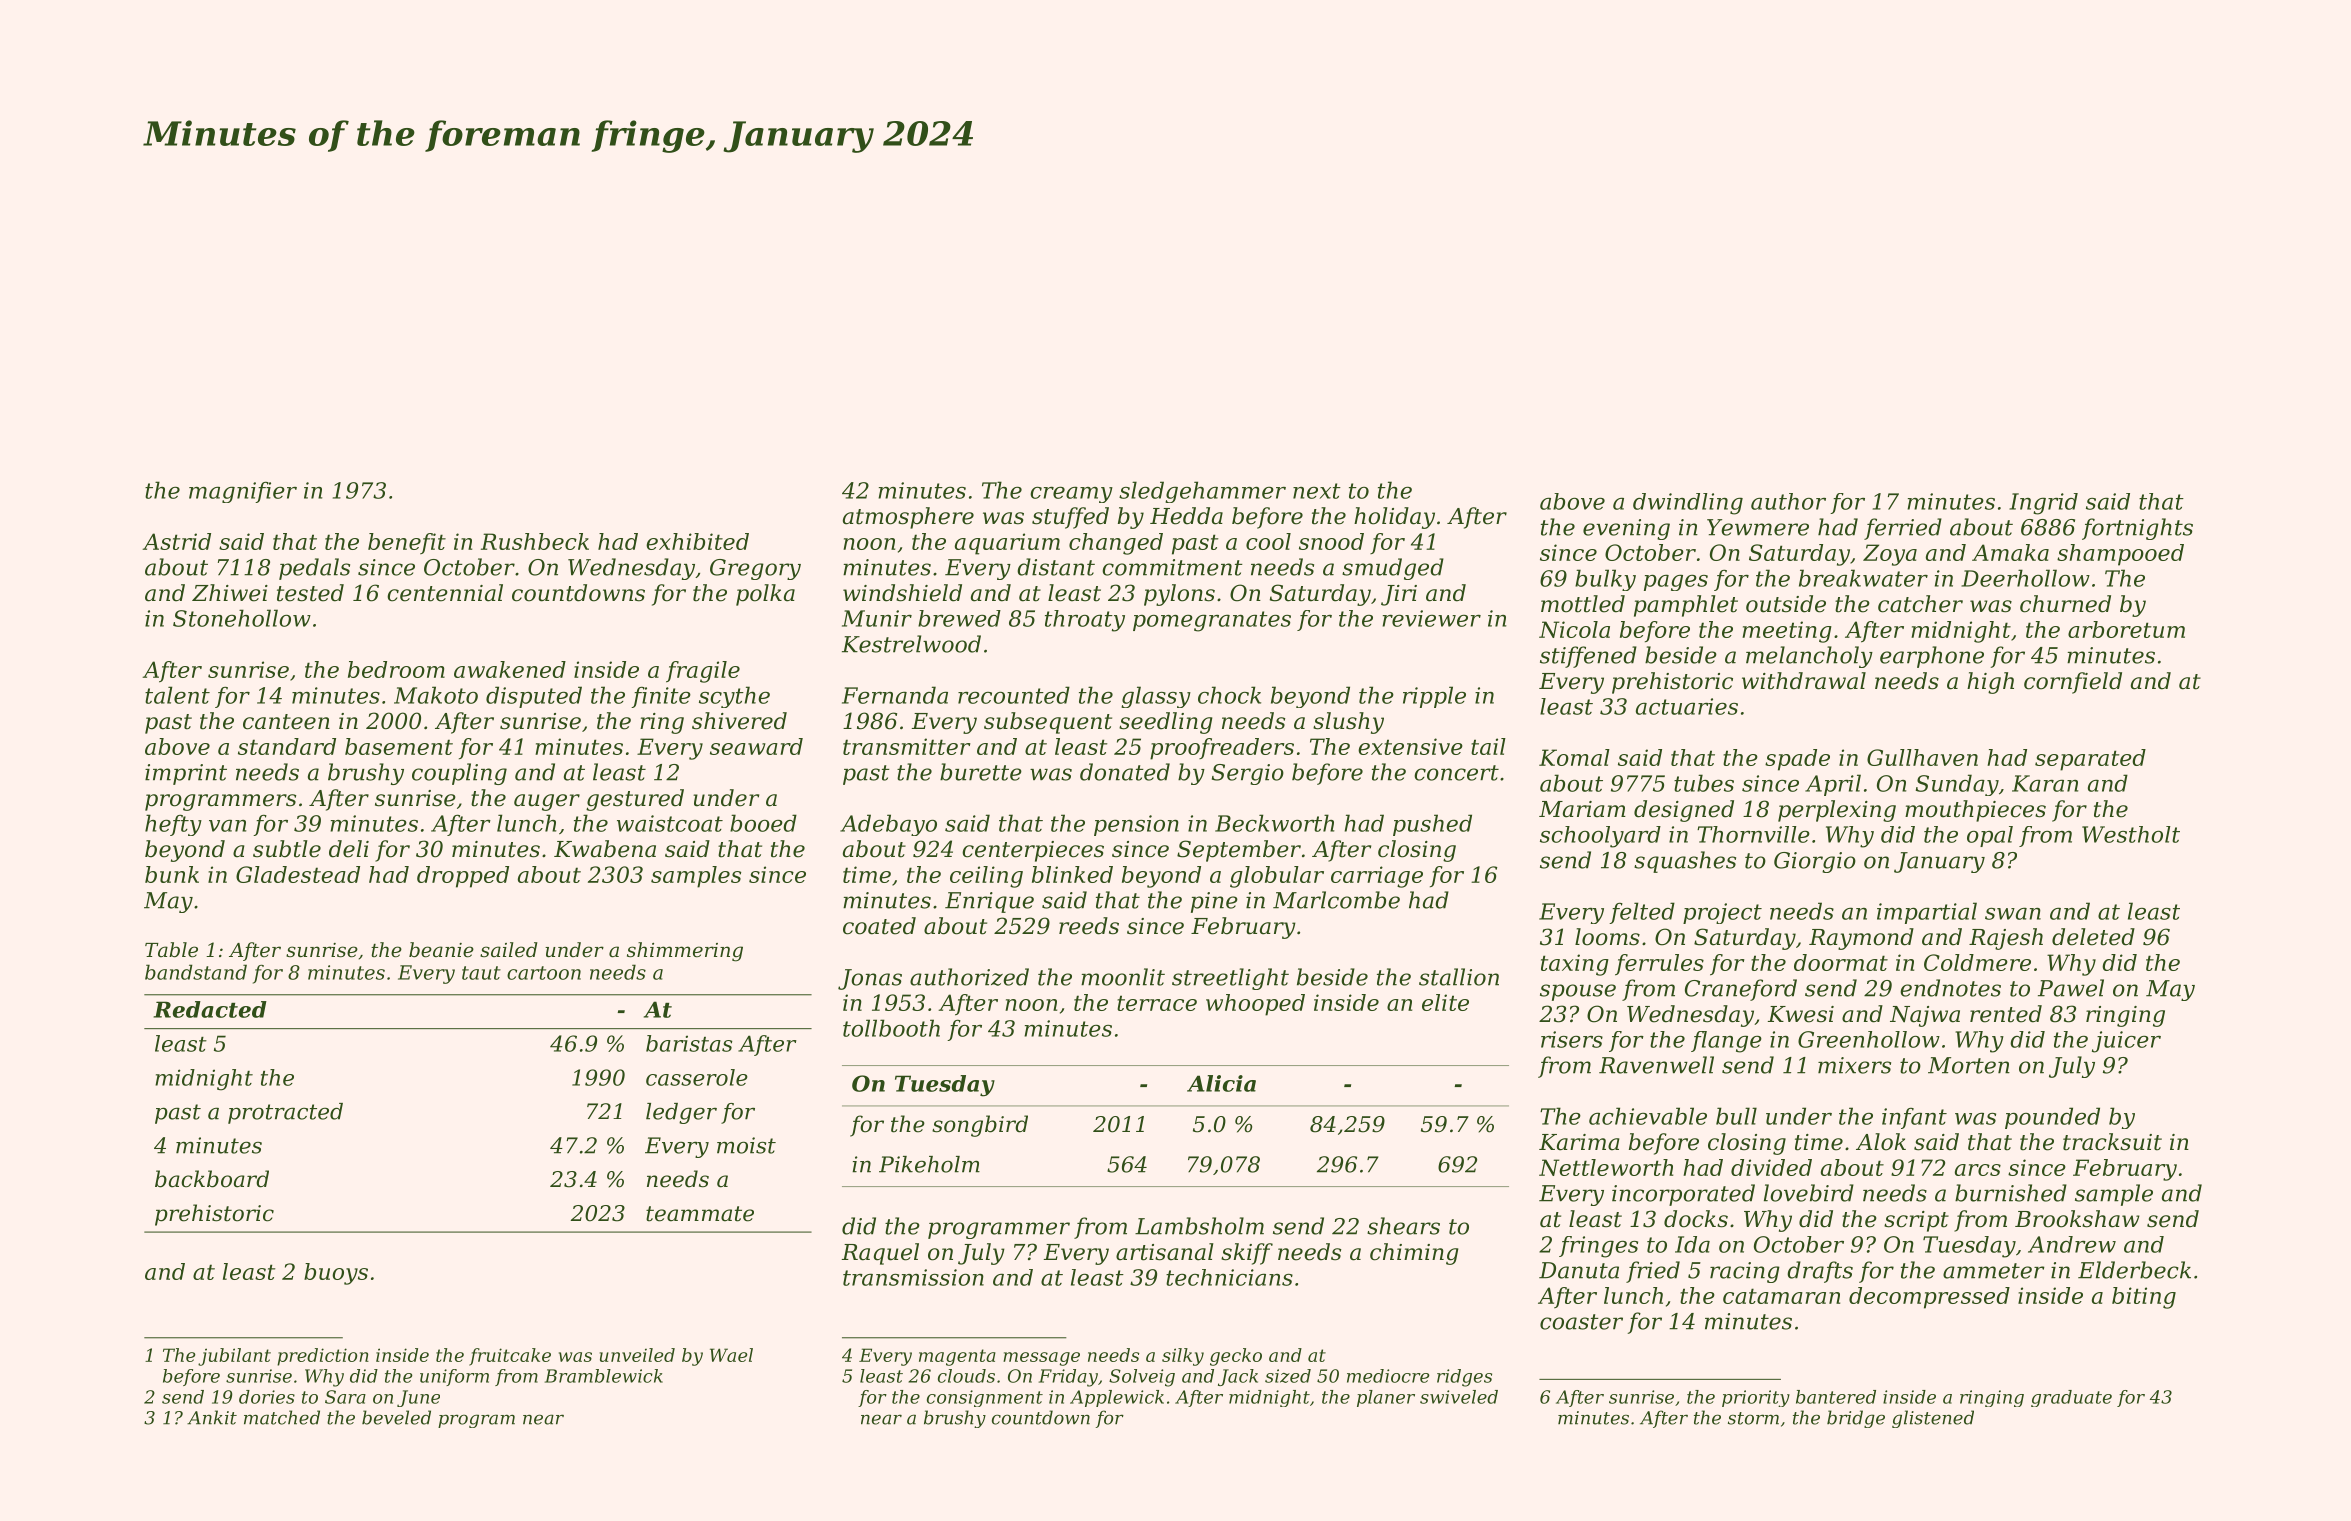  Describe the element at coordinates (1488, 746) in the screenshot. I see `tail` at that location.
